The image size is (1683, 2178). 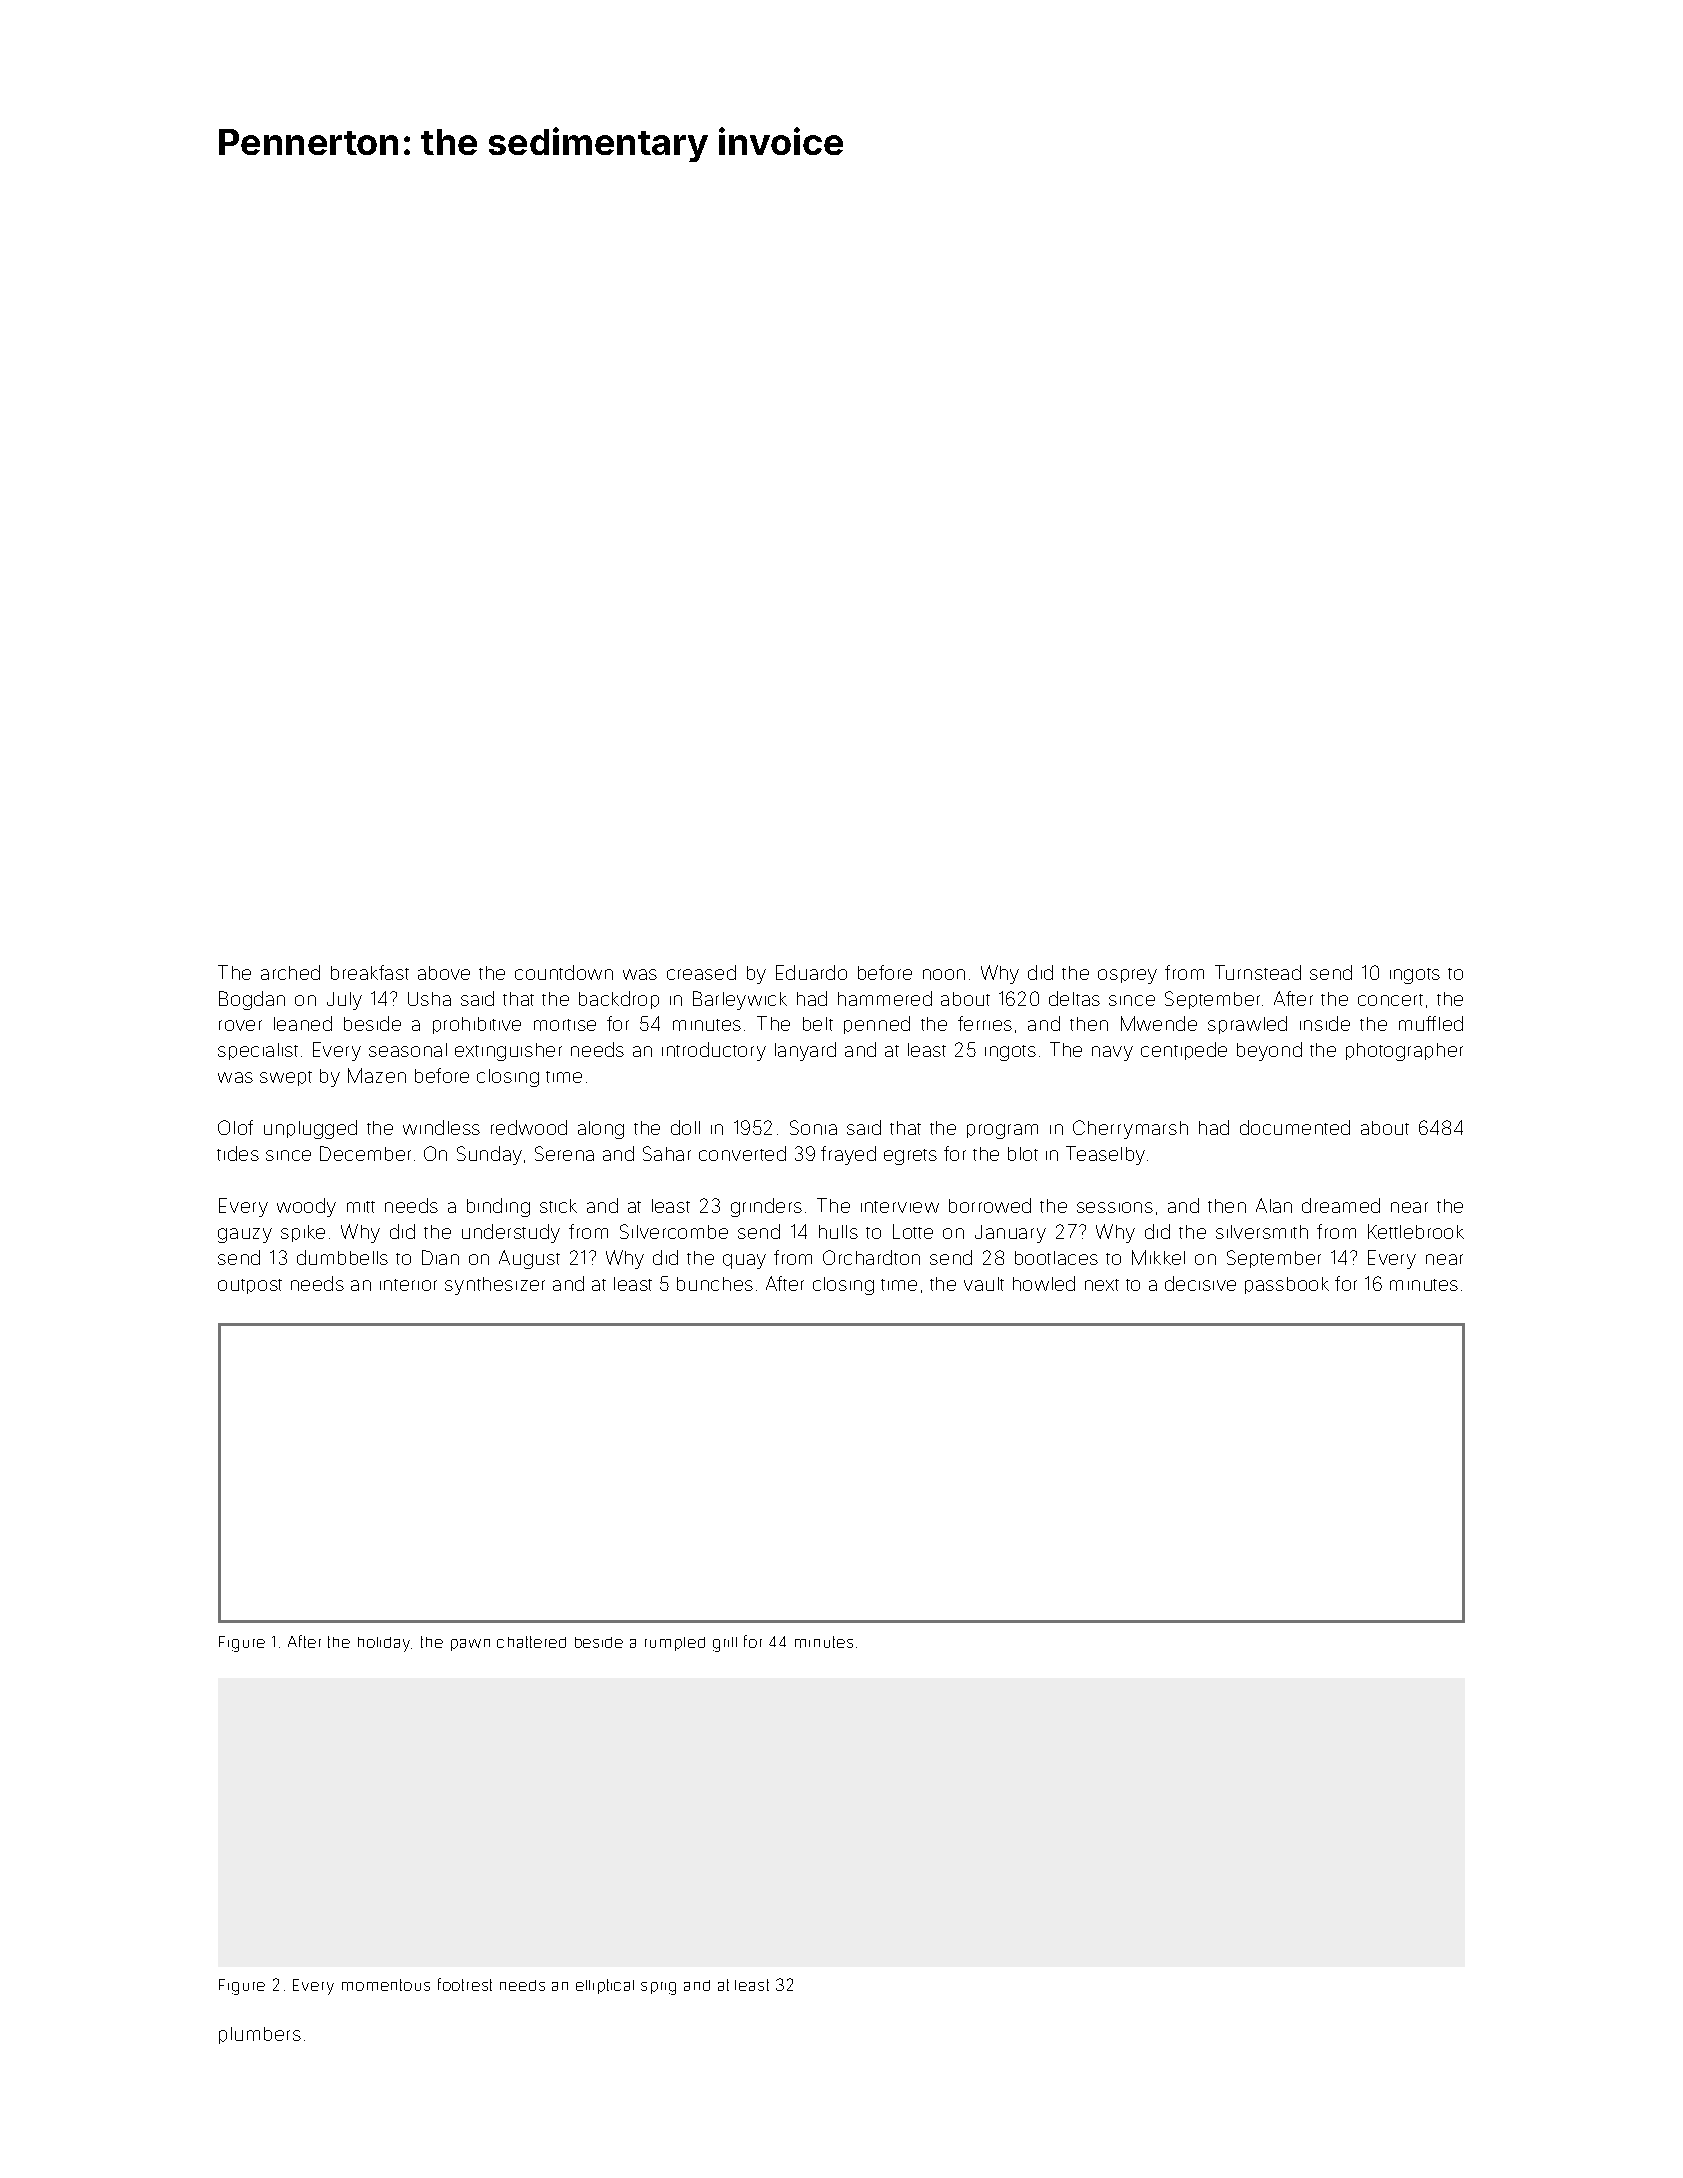 I want to click on Cherrymarsh, so click(x=1130, y=1129).
